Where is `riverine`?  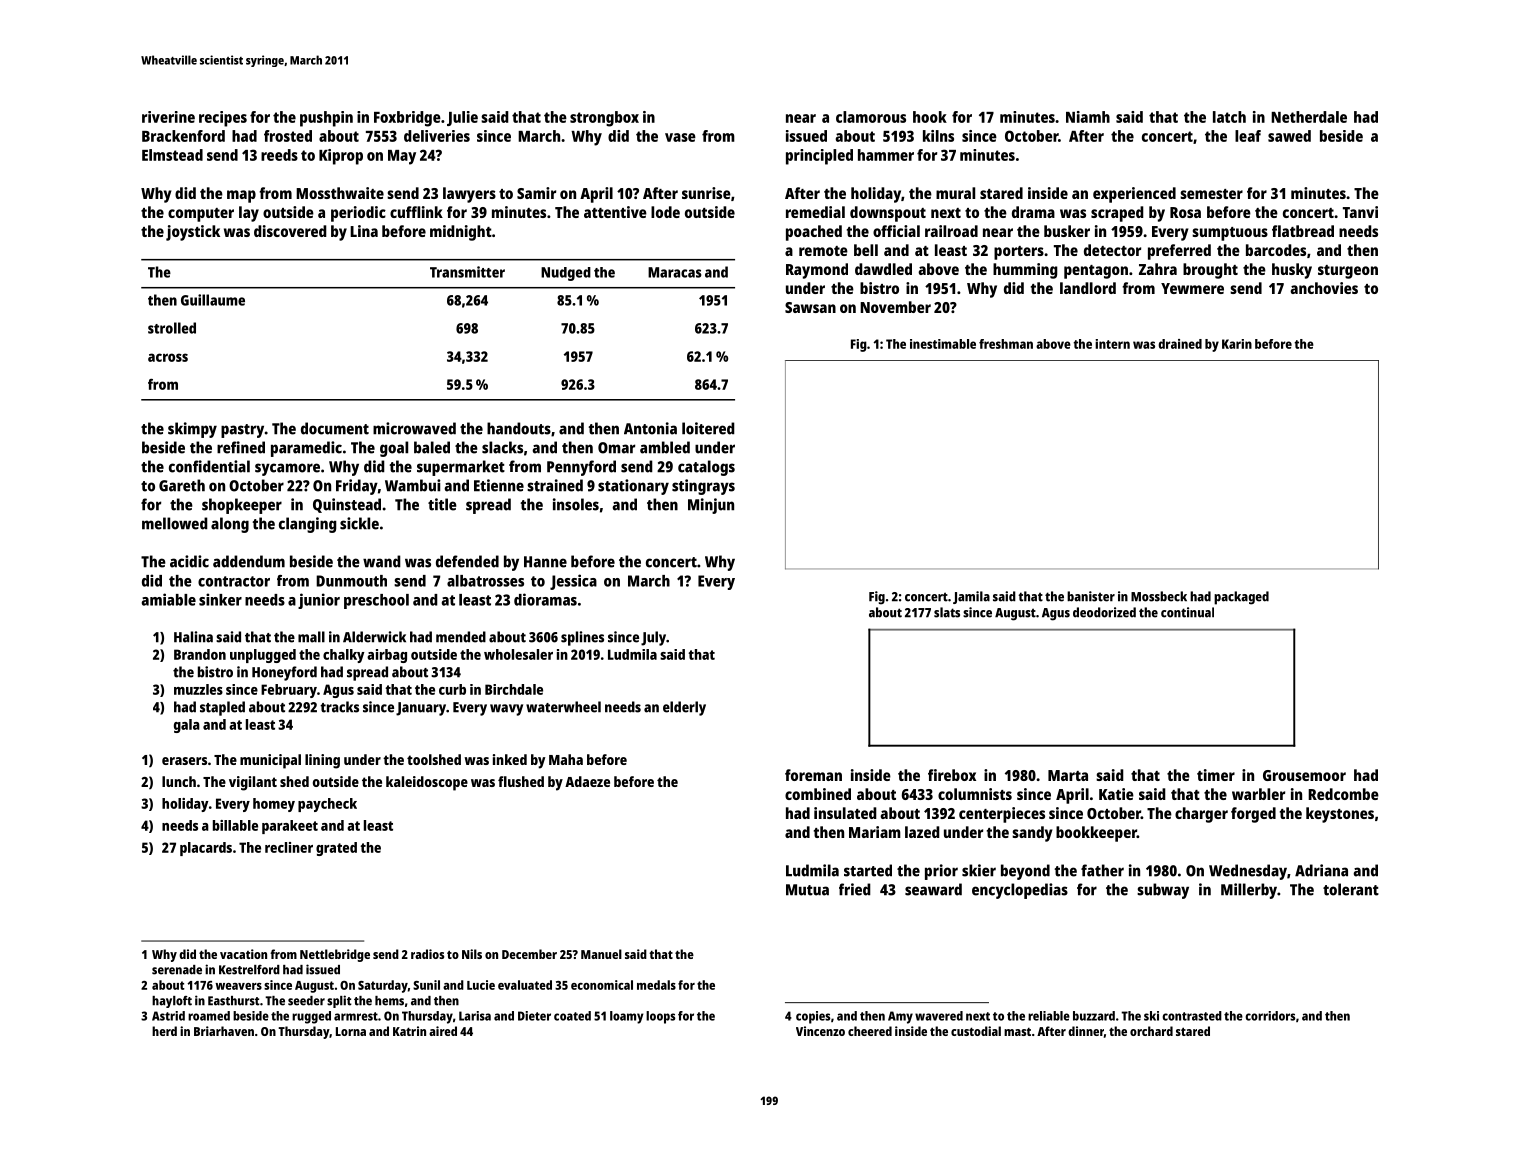 riverine is located at coordinates (168, 117).
